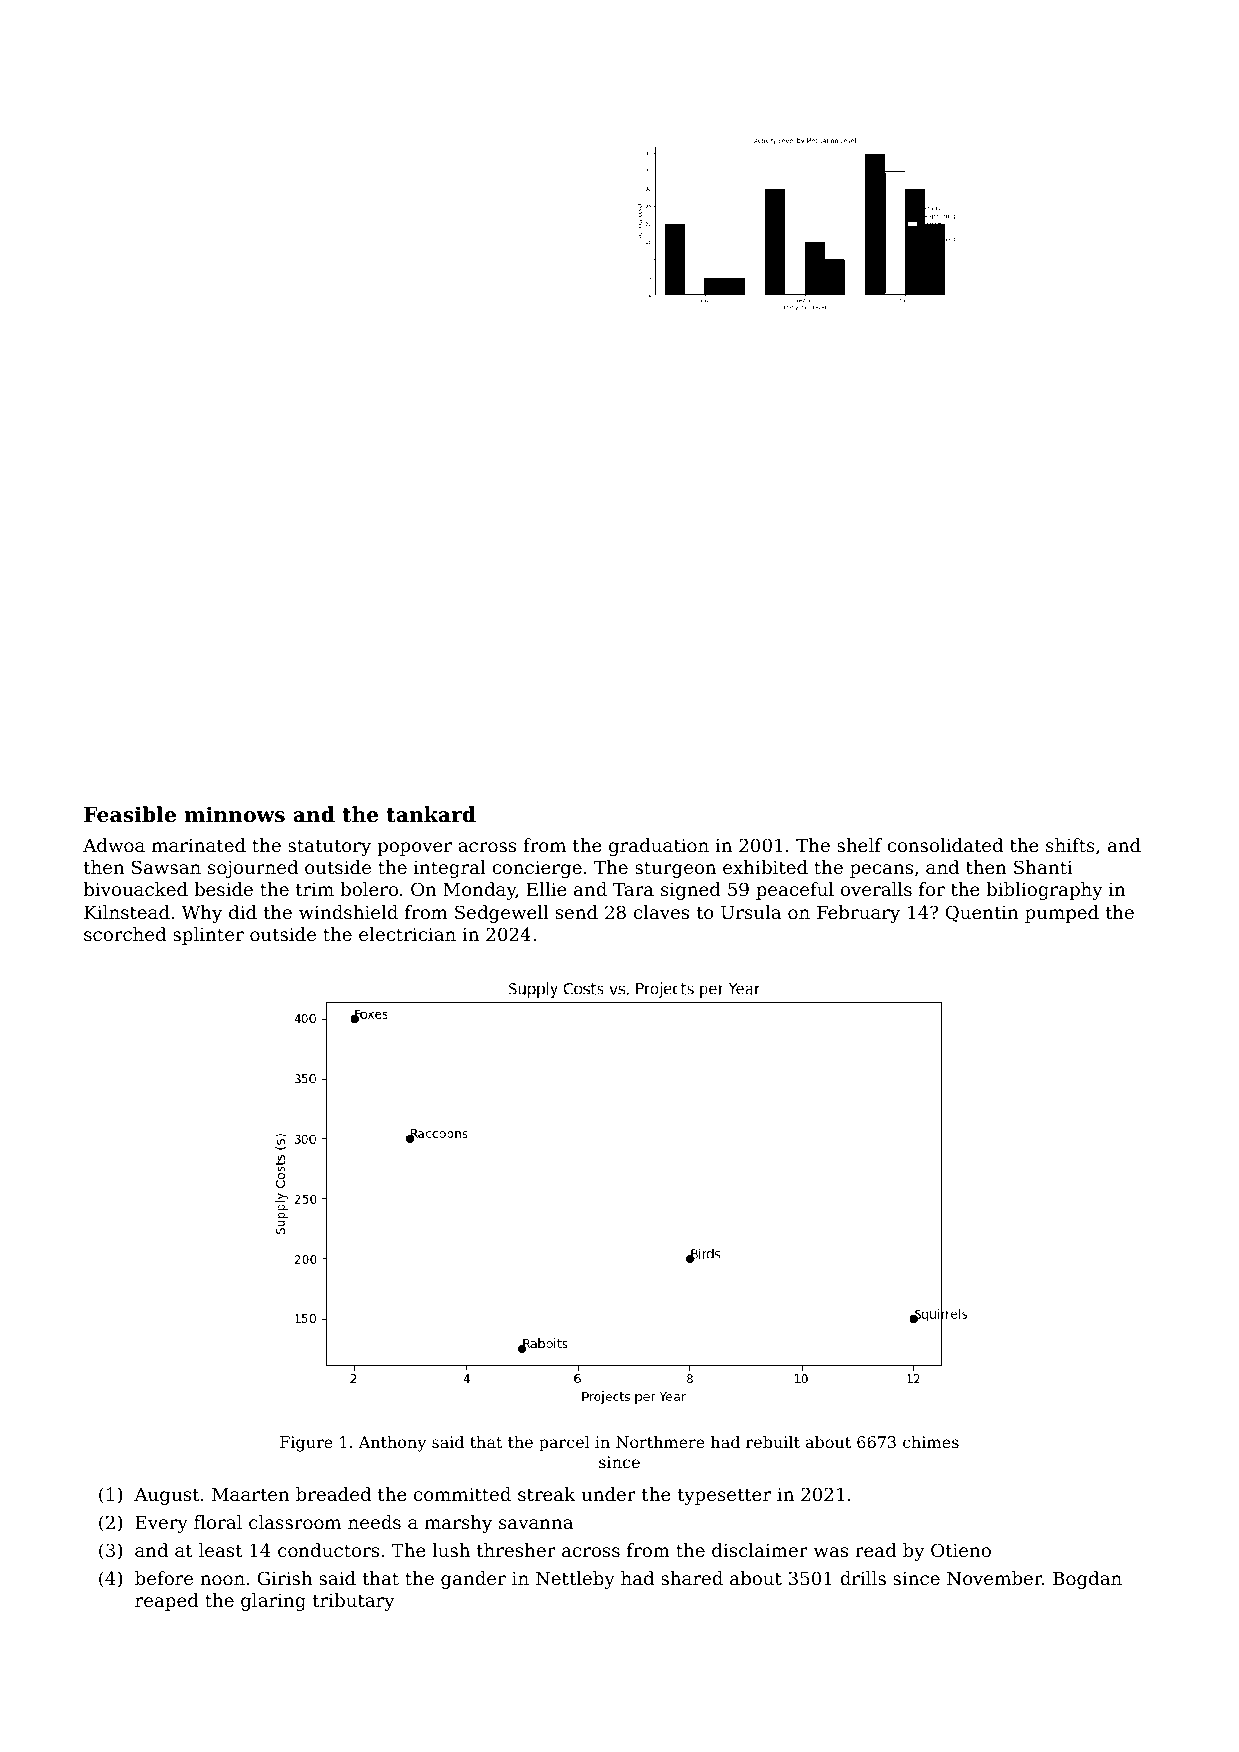  Describe the element at coordinates (1070, 845) in the page. I see `shifts` at that location.
